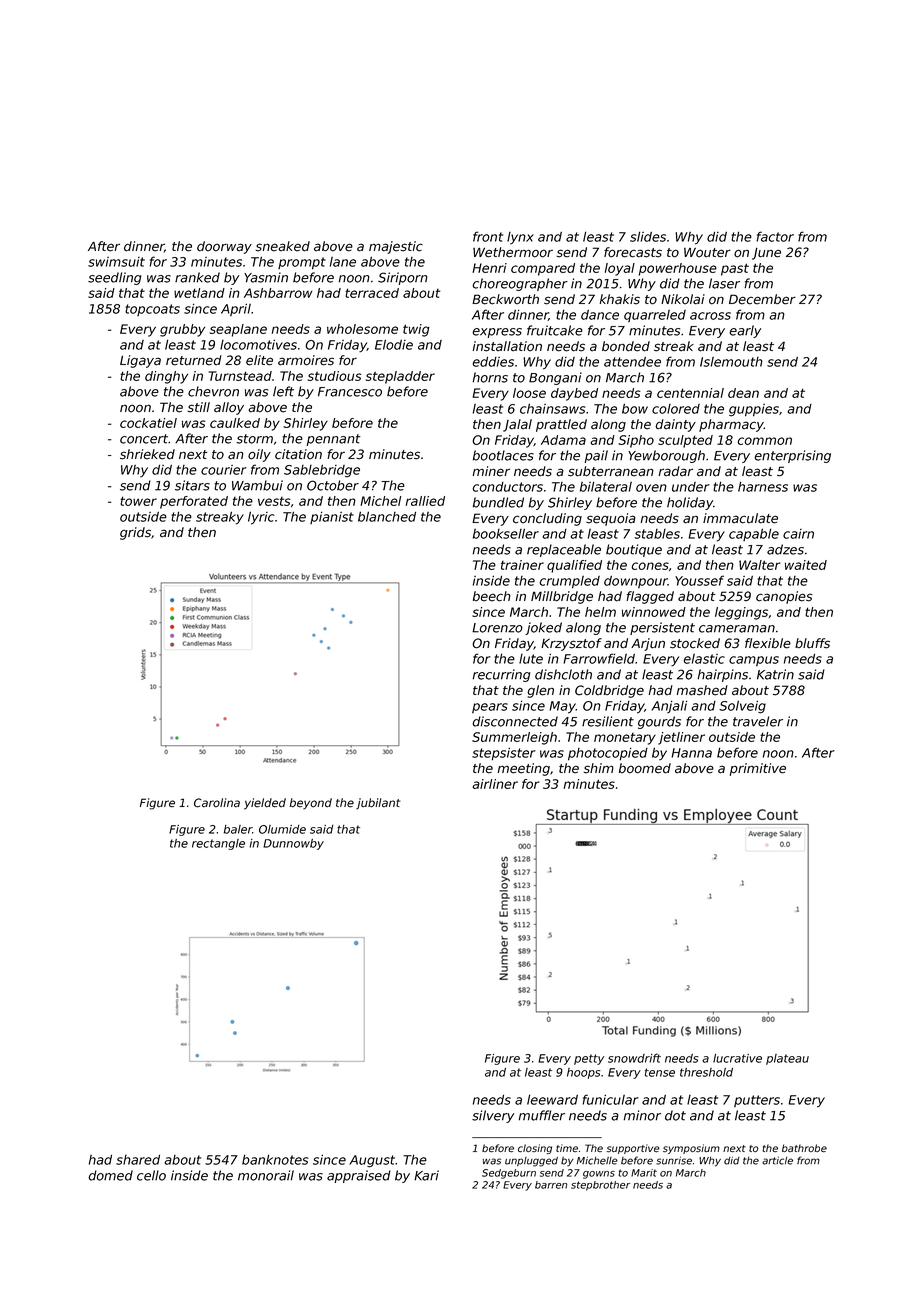 This document has height=1308, width=924. What do you see at coordinates (138, 1160) in the document?
I see `shared` at bounding box center [138, 1160].
